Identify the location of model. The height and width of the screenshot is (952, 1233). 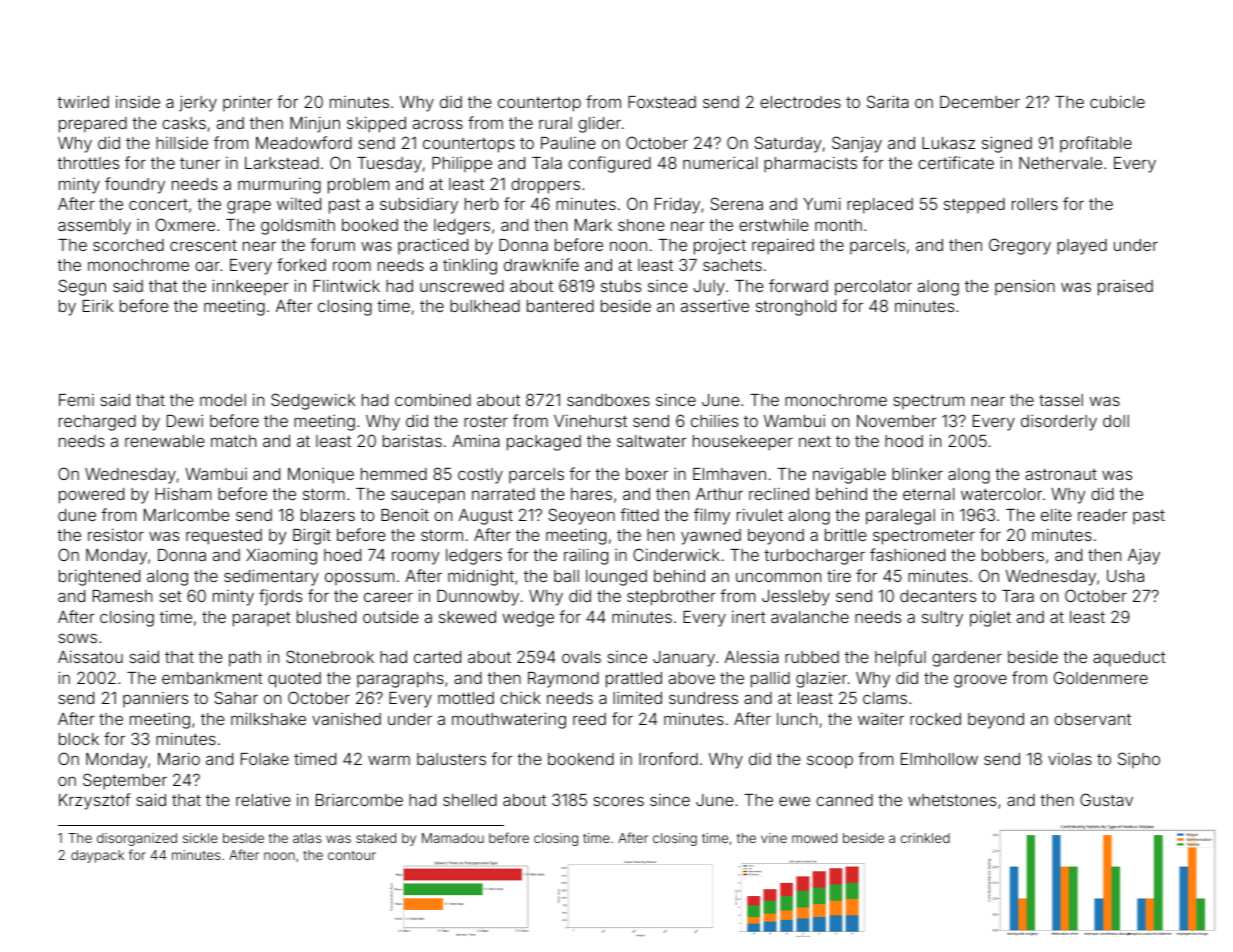
(223, 400).
